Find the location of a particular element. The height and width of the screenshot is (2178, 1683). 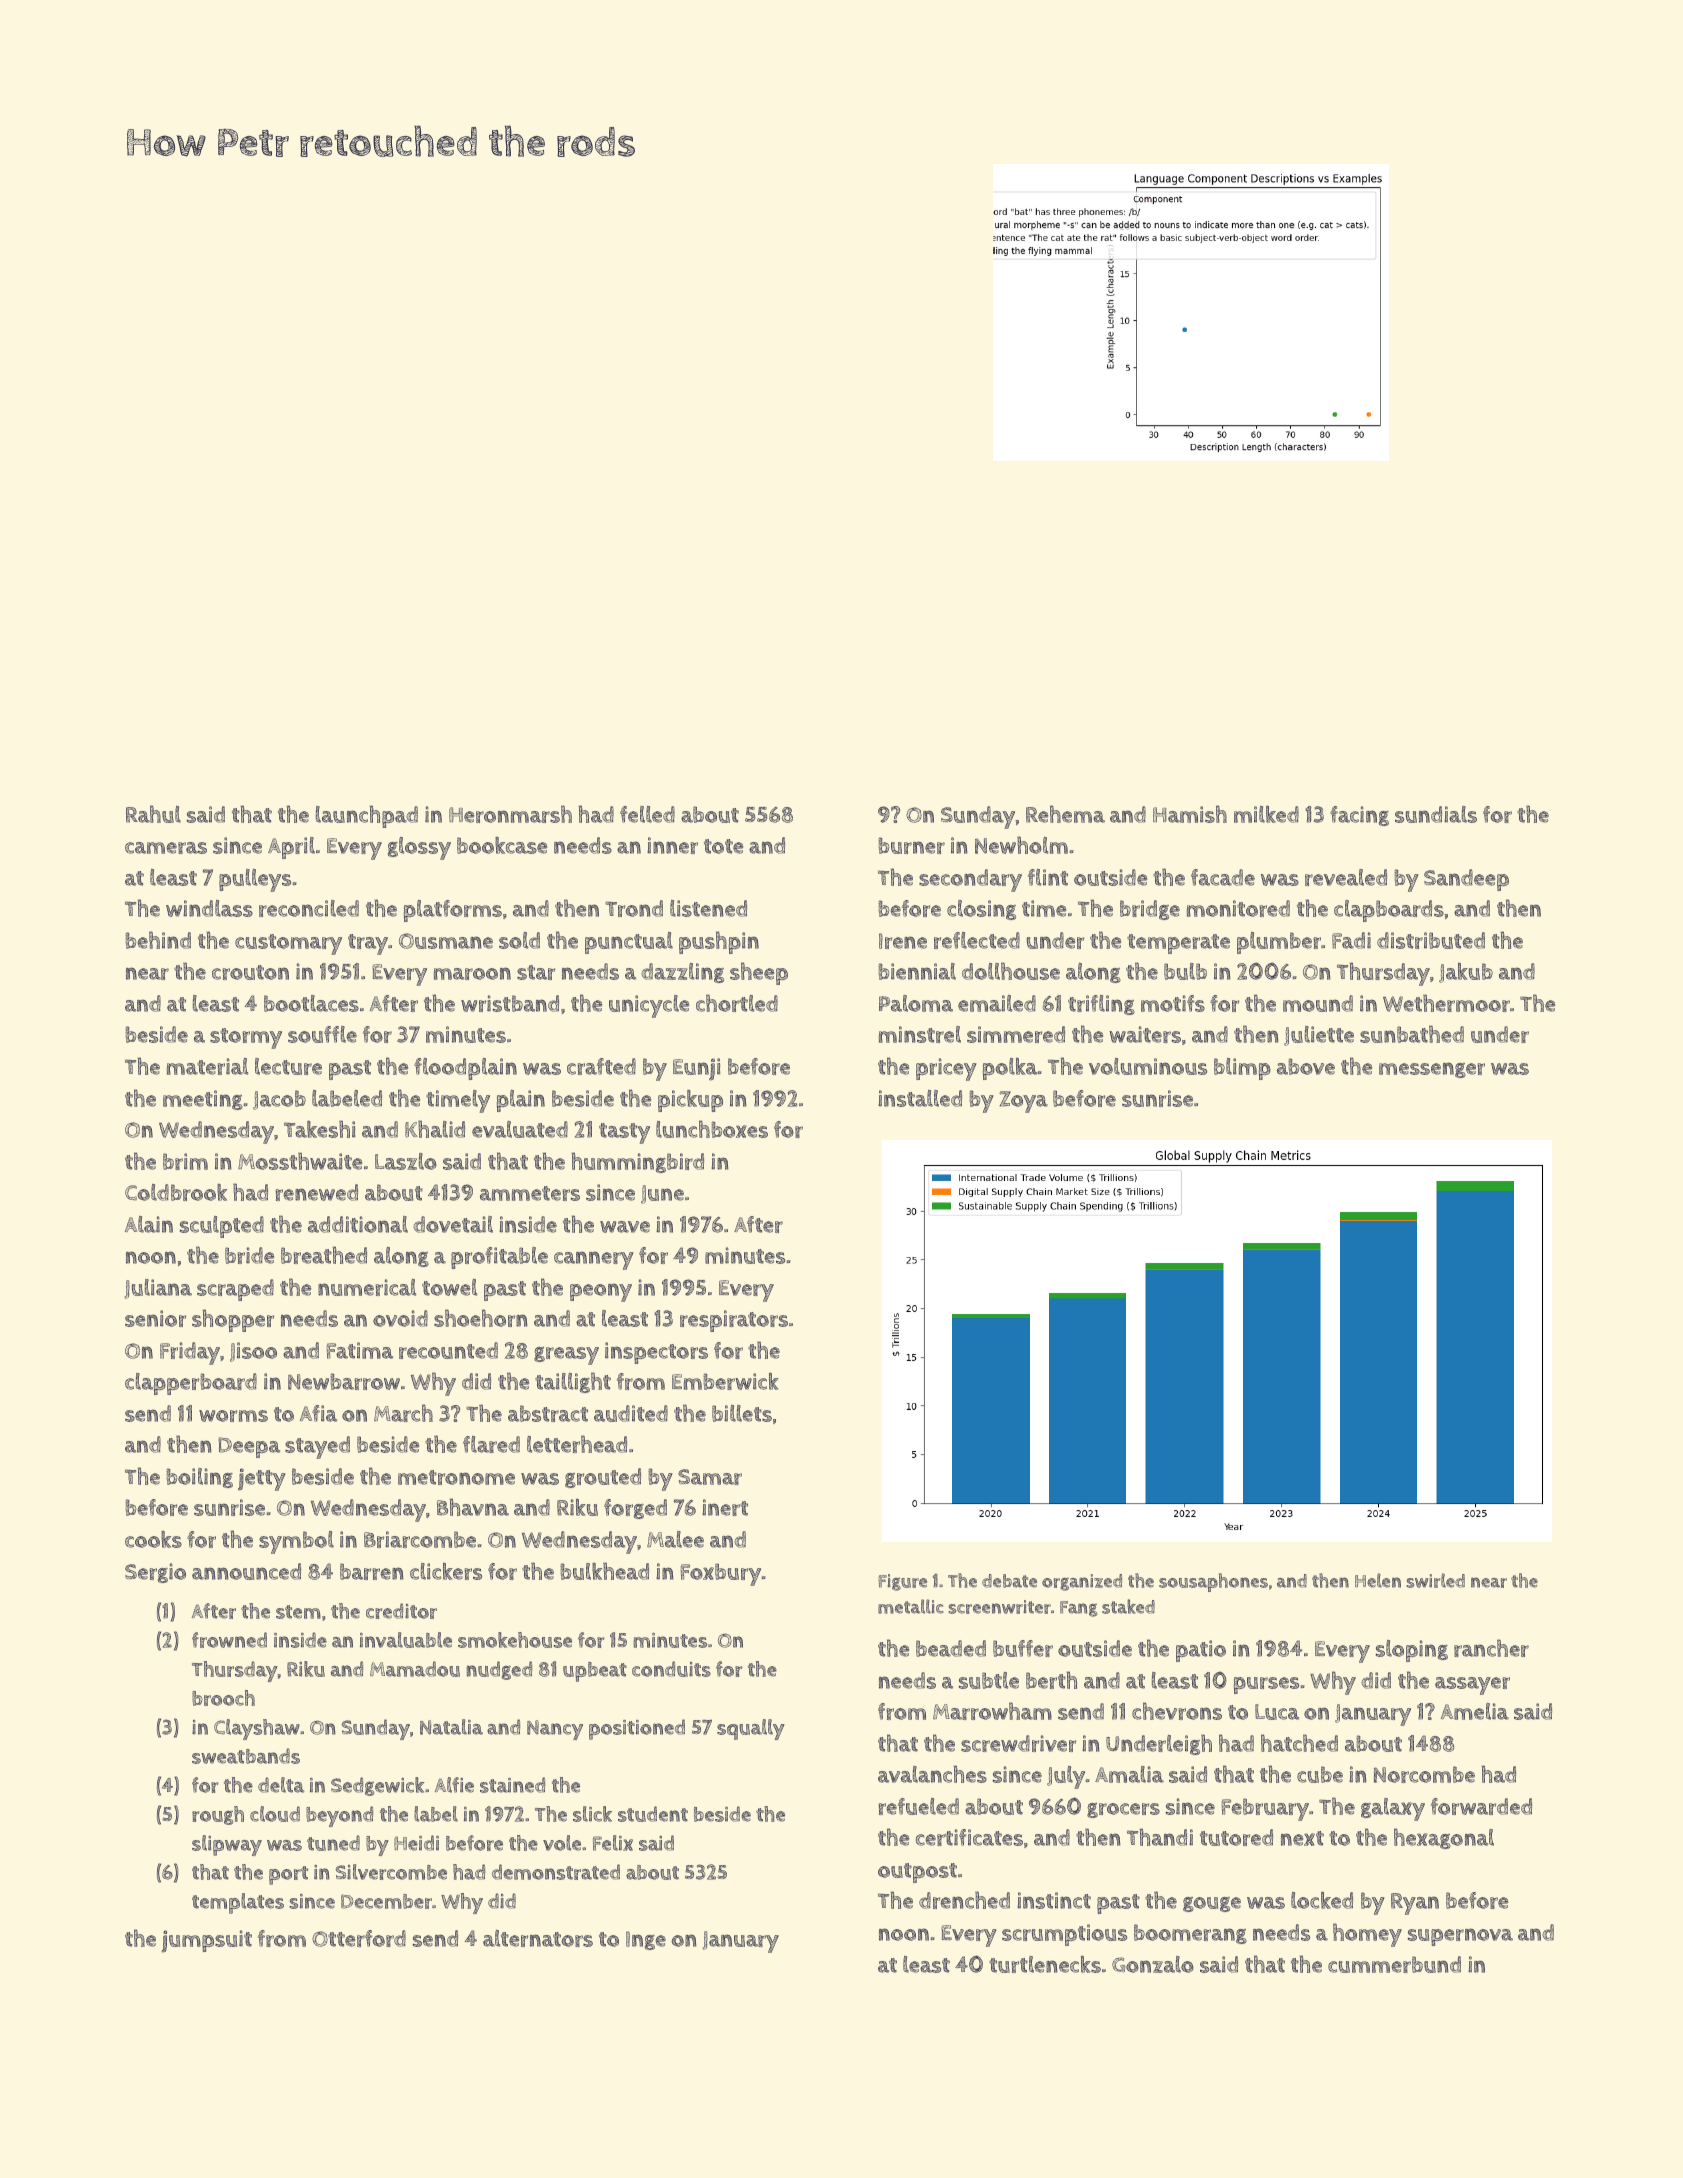

swirled is located at coordinates (1435, 1580).
